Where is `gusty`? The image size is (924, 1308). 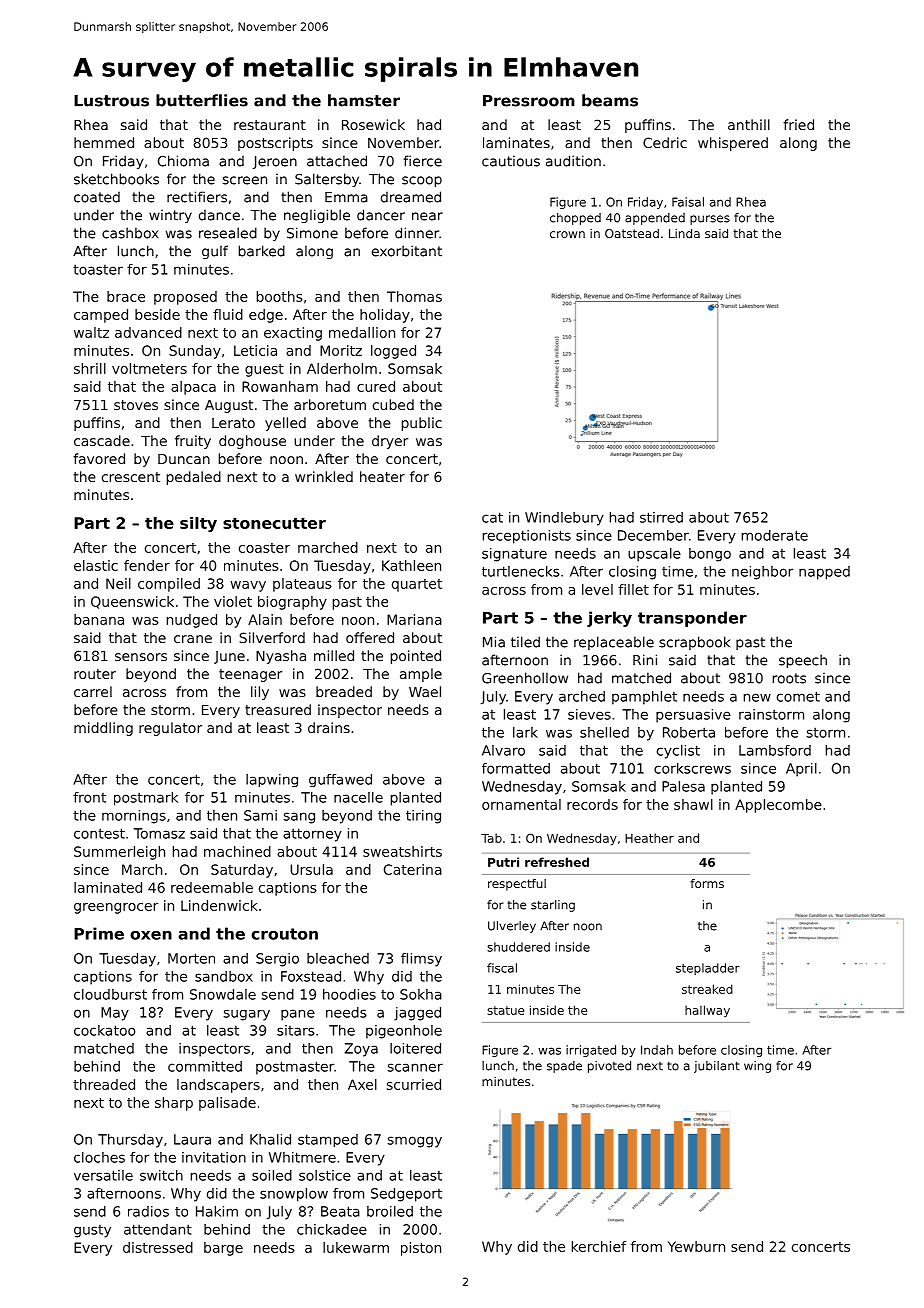 gusty is located at coordinates (92, 1231).
